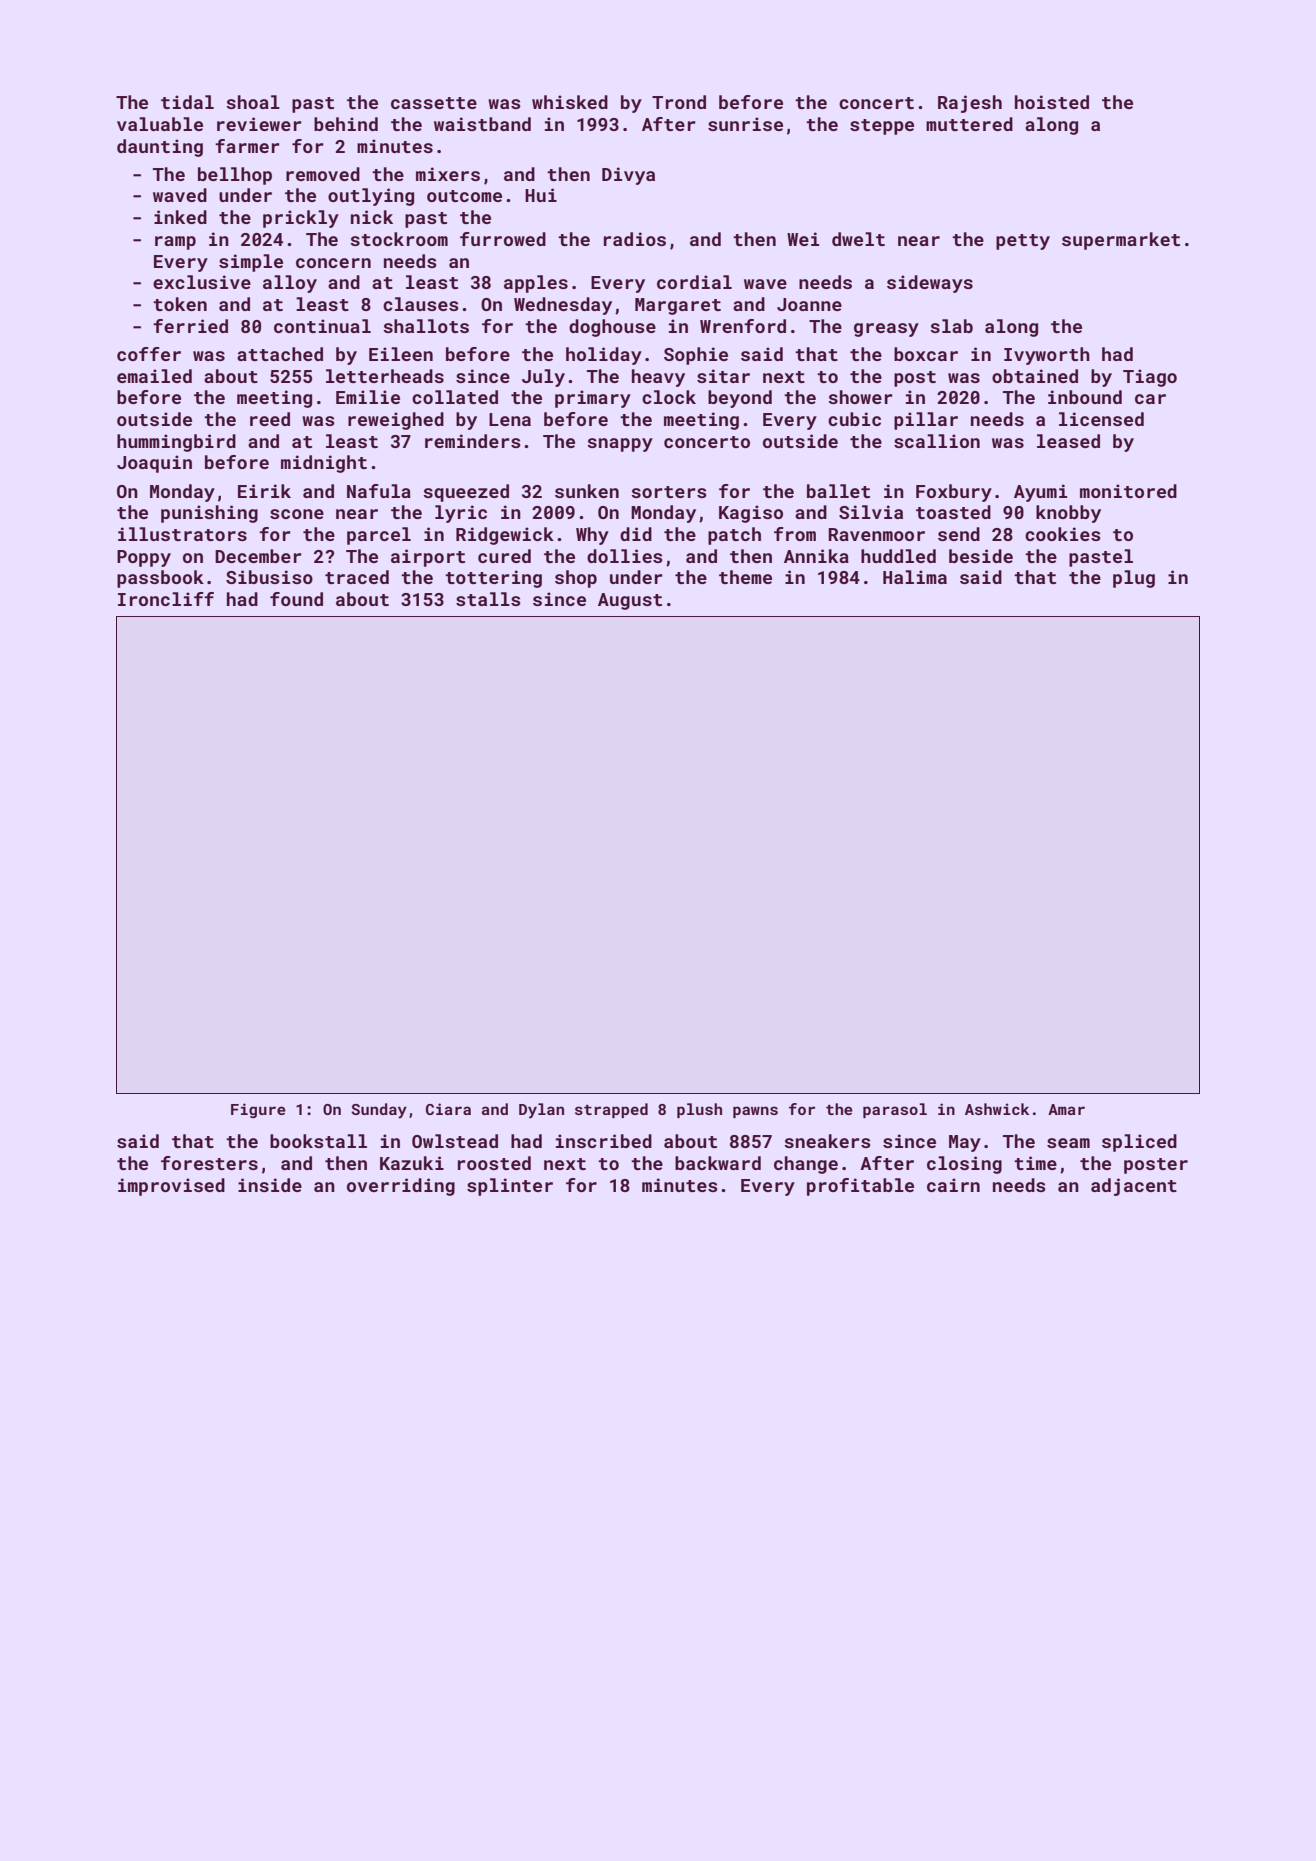 The height and width of the image is (1861, 1316). Describe the element at coordinates (604, 1141) in the image. I see `inscribed` at that location.
